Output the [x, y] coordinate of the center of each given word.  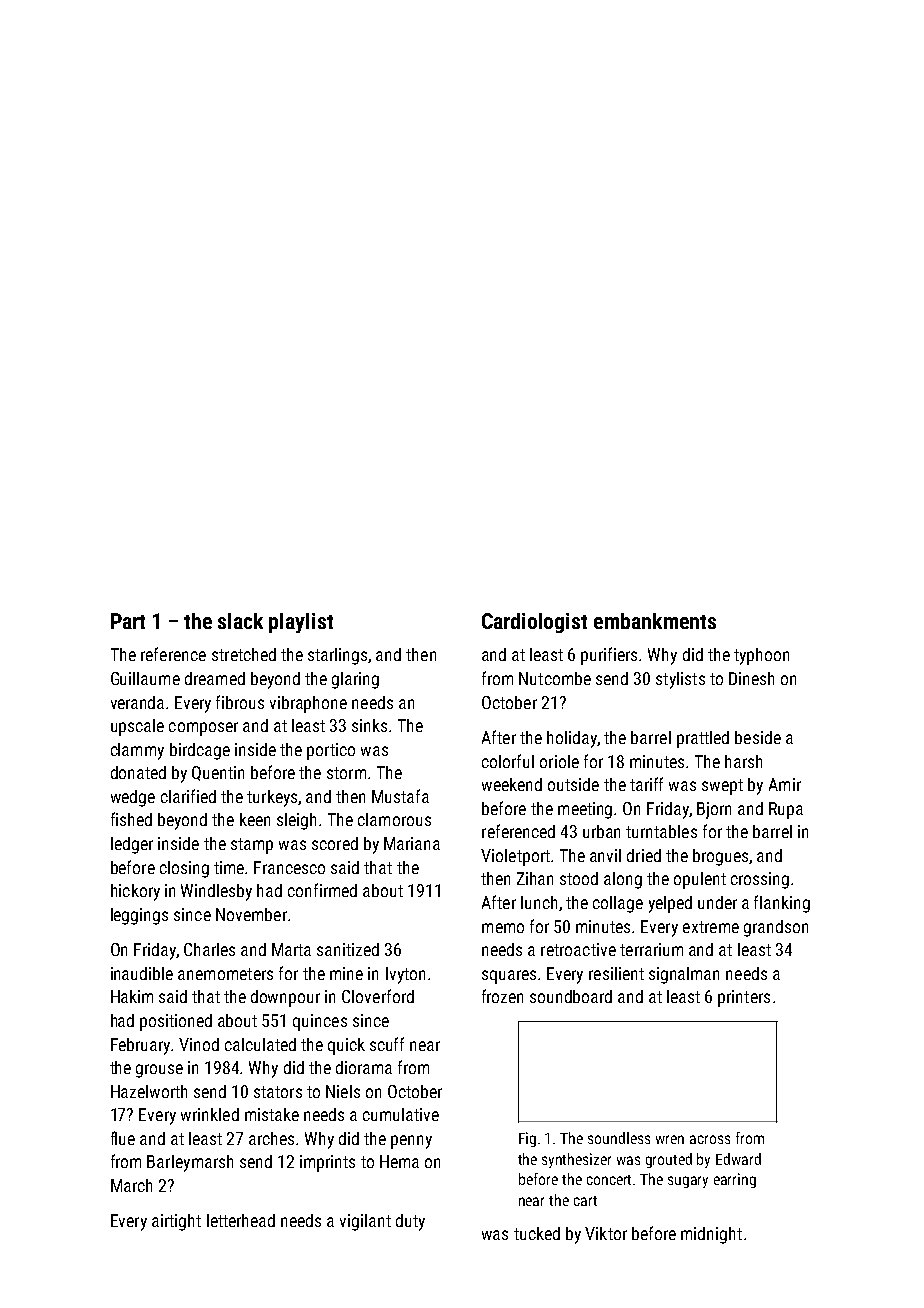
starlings [338, 656]
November [251, 914]
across [710, 1139]
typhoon [761, 656]
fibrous [240, 702]
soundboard [571, 996]
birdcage [200, 751]
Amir [785, 784]
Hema [399, 1161]
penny [411, 1142]
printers [744, 998]
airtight [176, 1222]
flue [123, 1138]
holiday [572, 739]
